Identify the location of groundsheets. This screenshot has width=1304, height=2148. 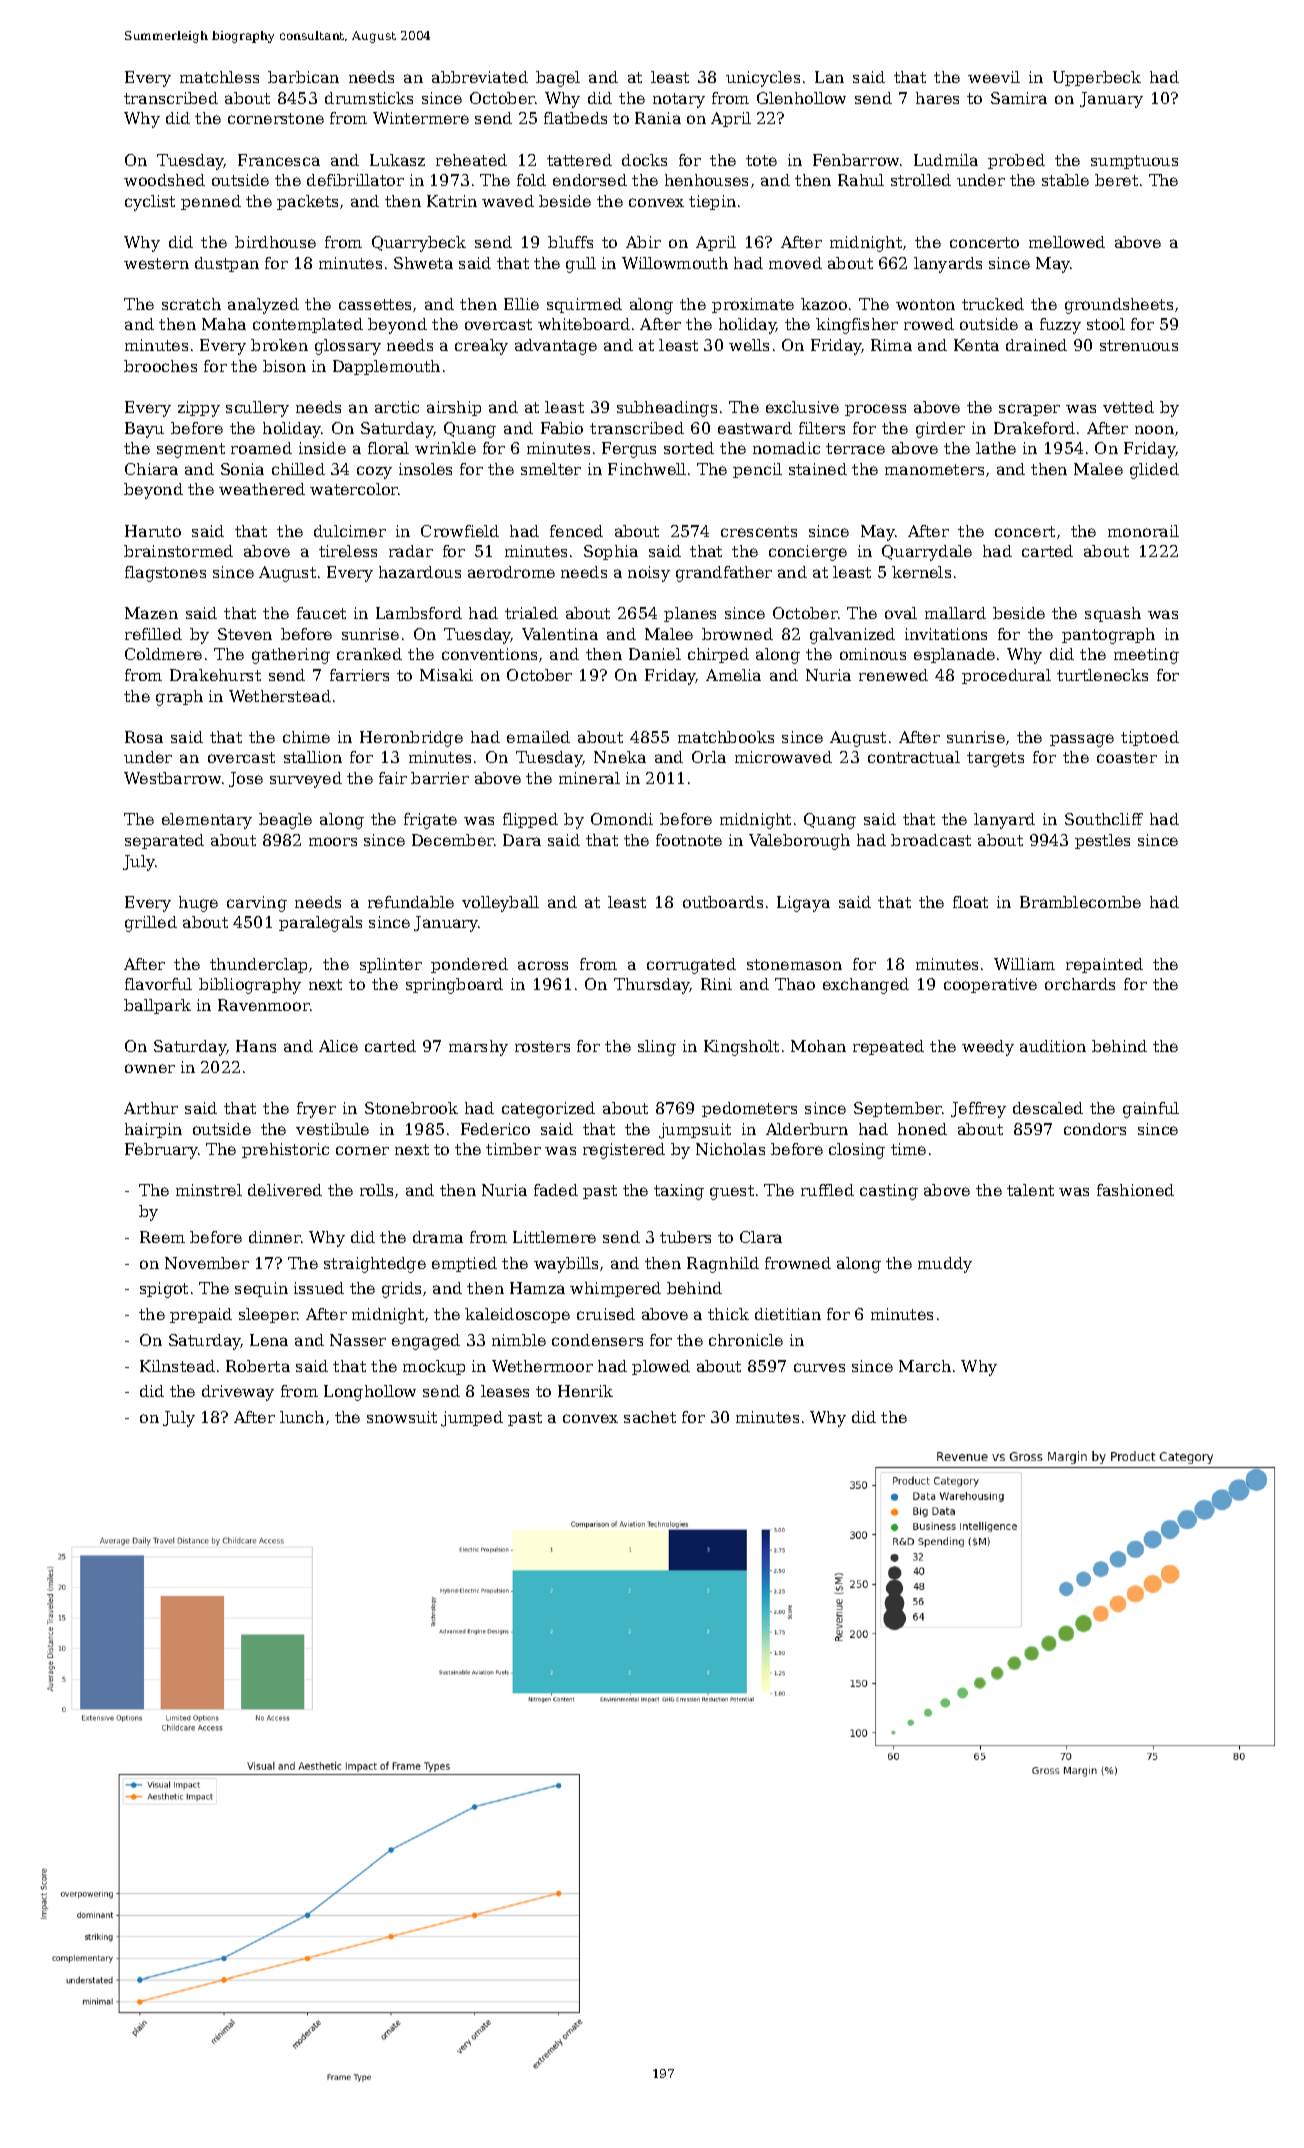
(1119, 306).
